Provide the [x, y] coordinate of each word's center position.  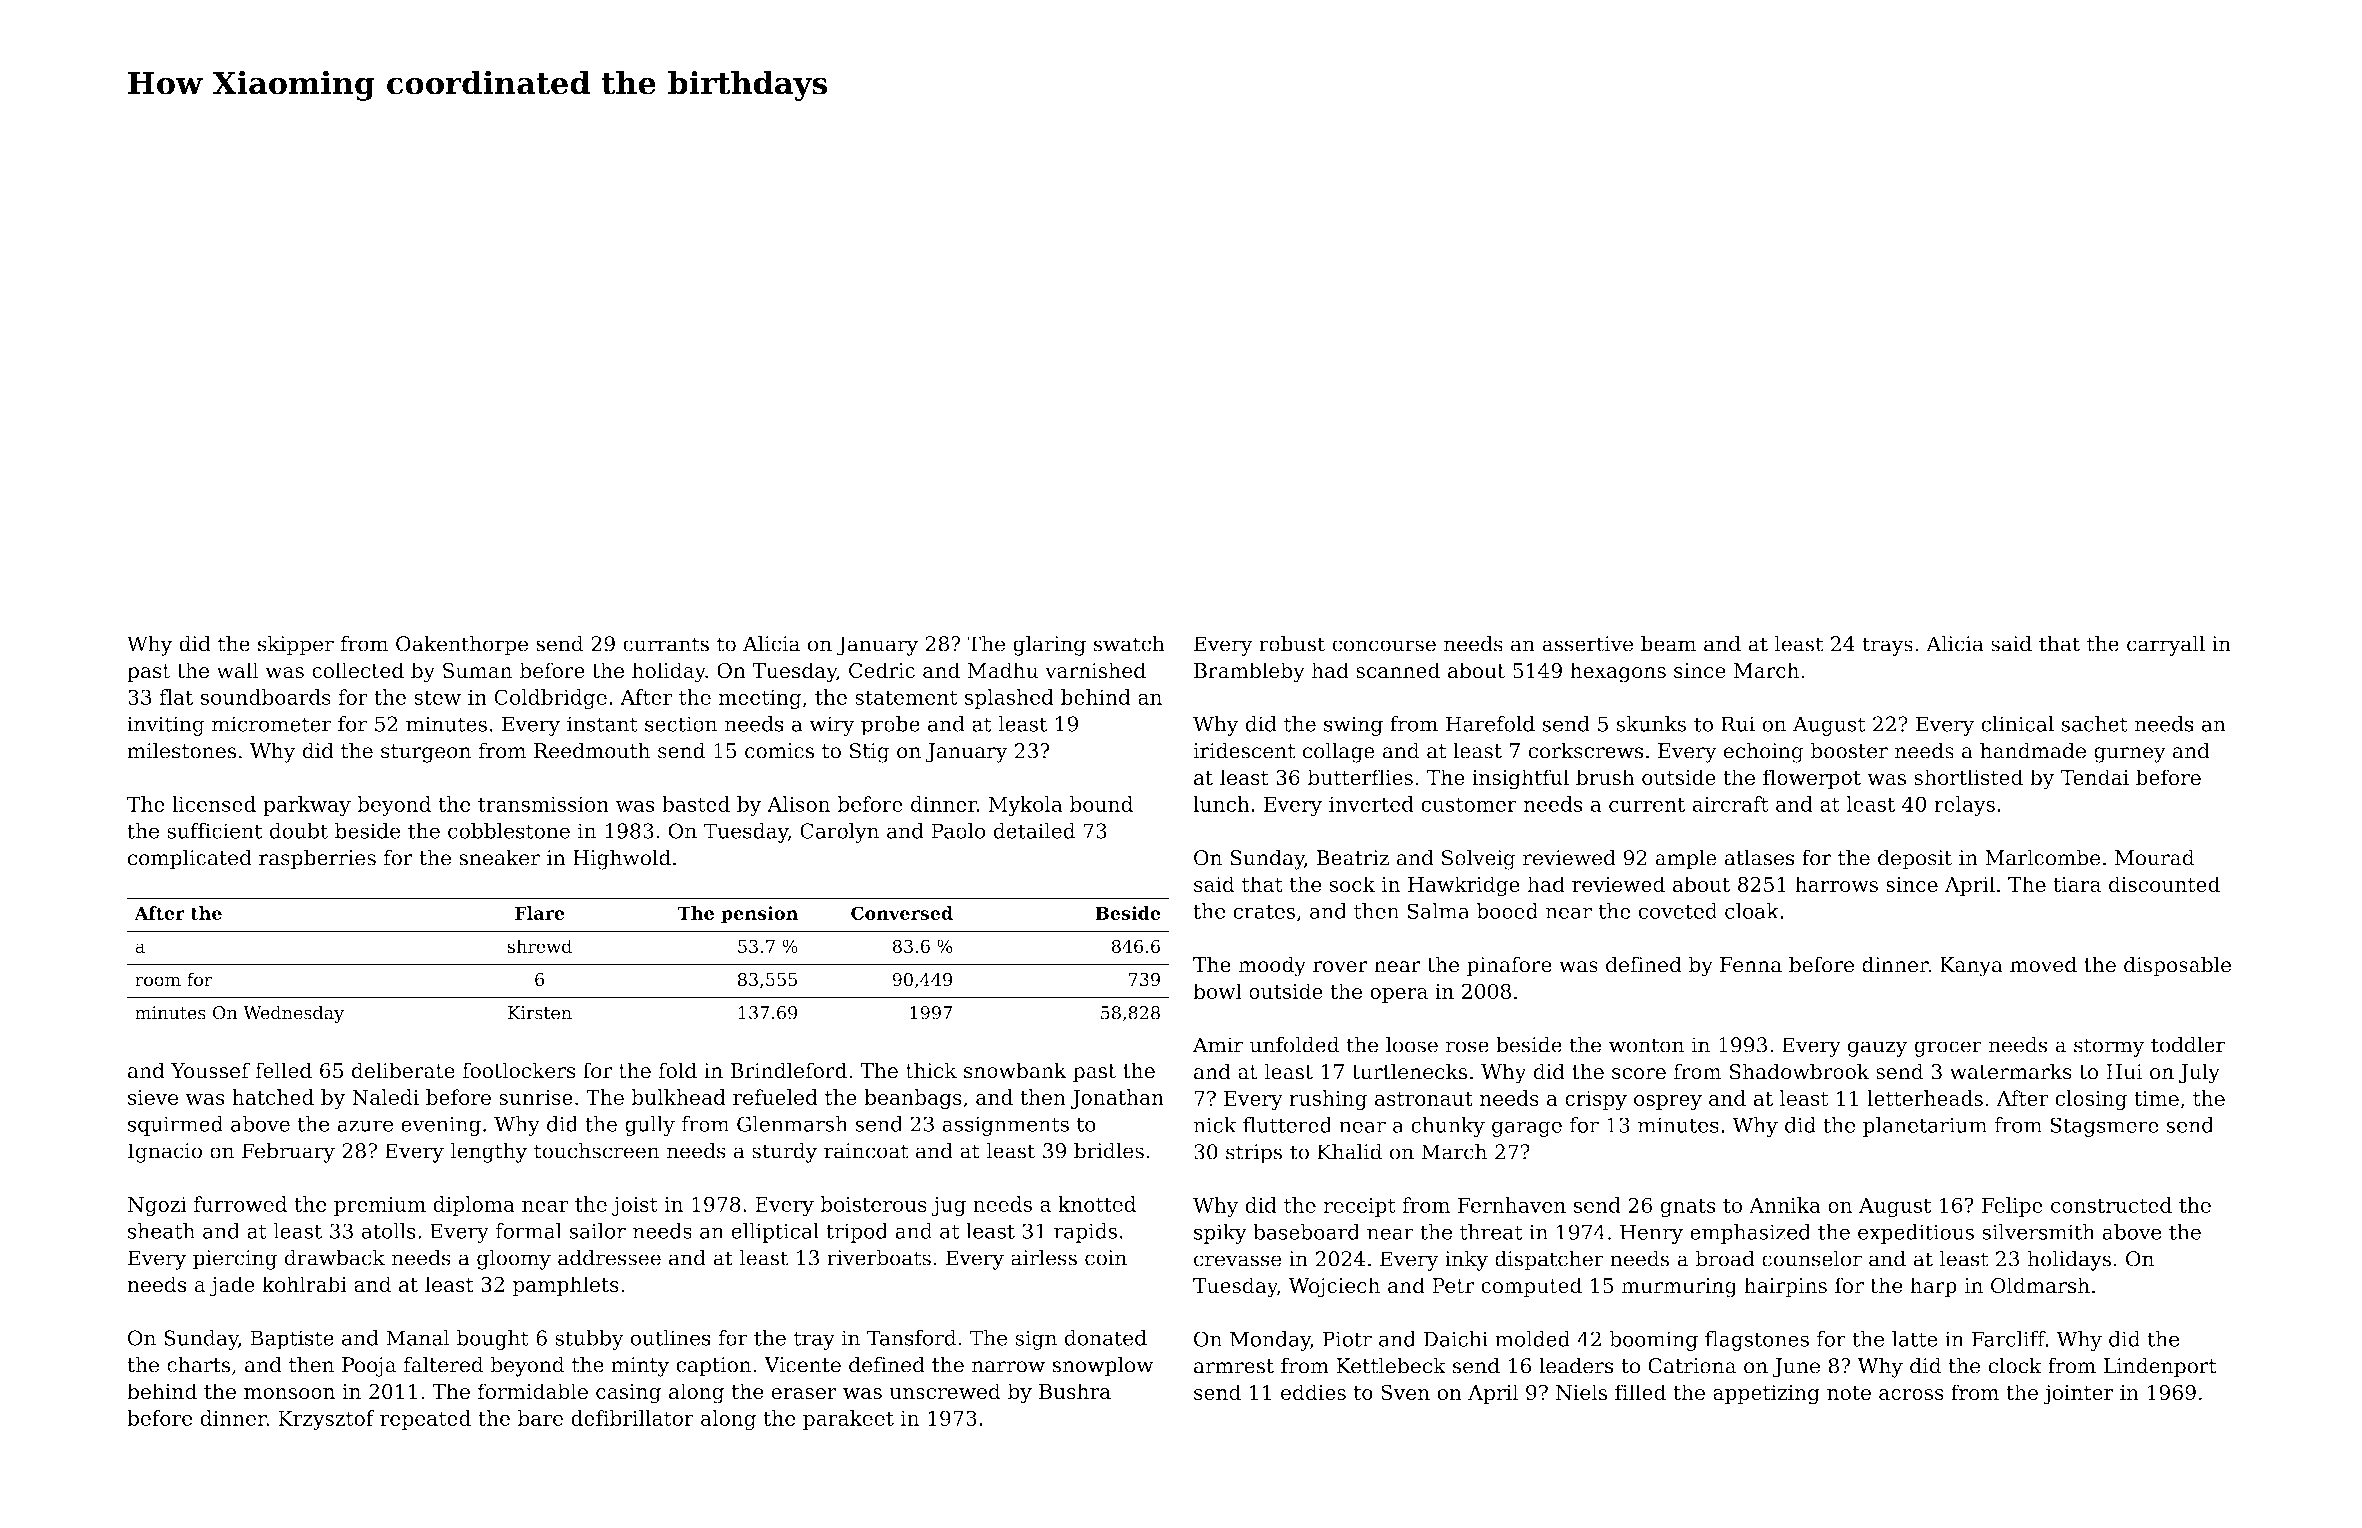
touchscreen [596, 1150]
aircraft [1730, 804]
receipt [1360, 1207]
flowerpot [1812, 779]
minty [640, 1367]
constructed [2111, 1205]
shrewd [539, 946]
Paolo [959, 831]
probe [890, 726]
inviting [166, 726]
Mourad [2155, 857]
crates [1264, 911]
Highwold [622, 859]
